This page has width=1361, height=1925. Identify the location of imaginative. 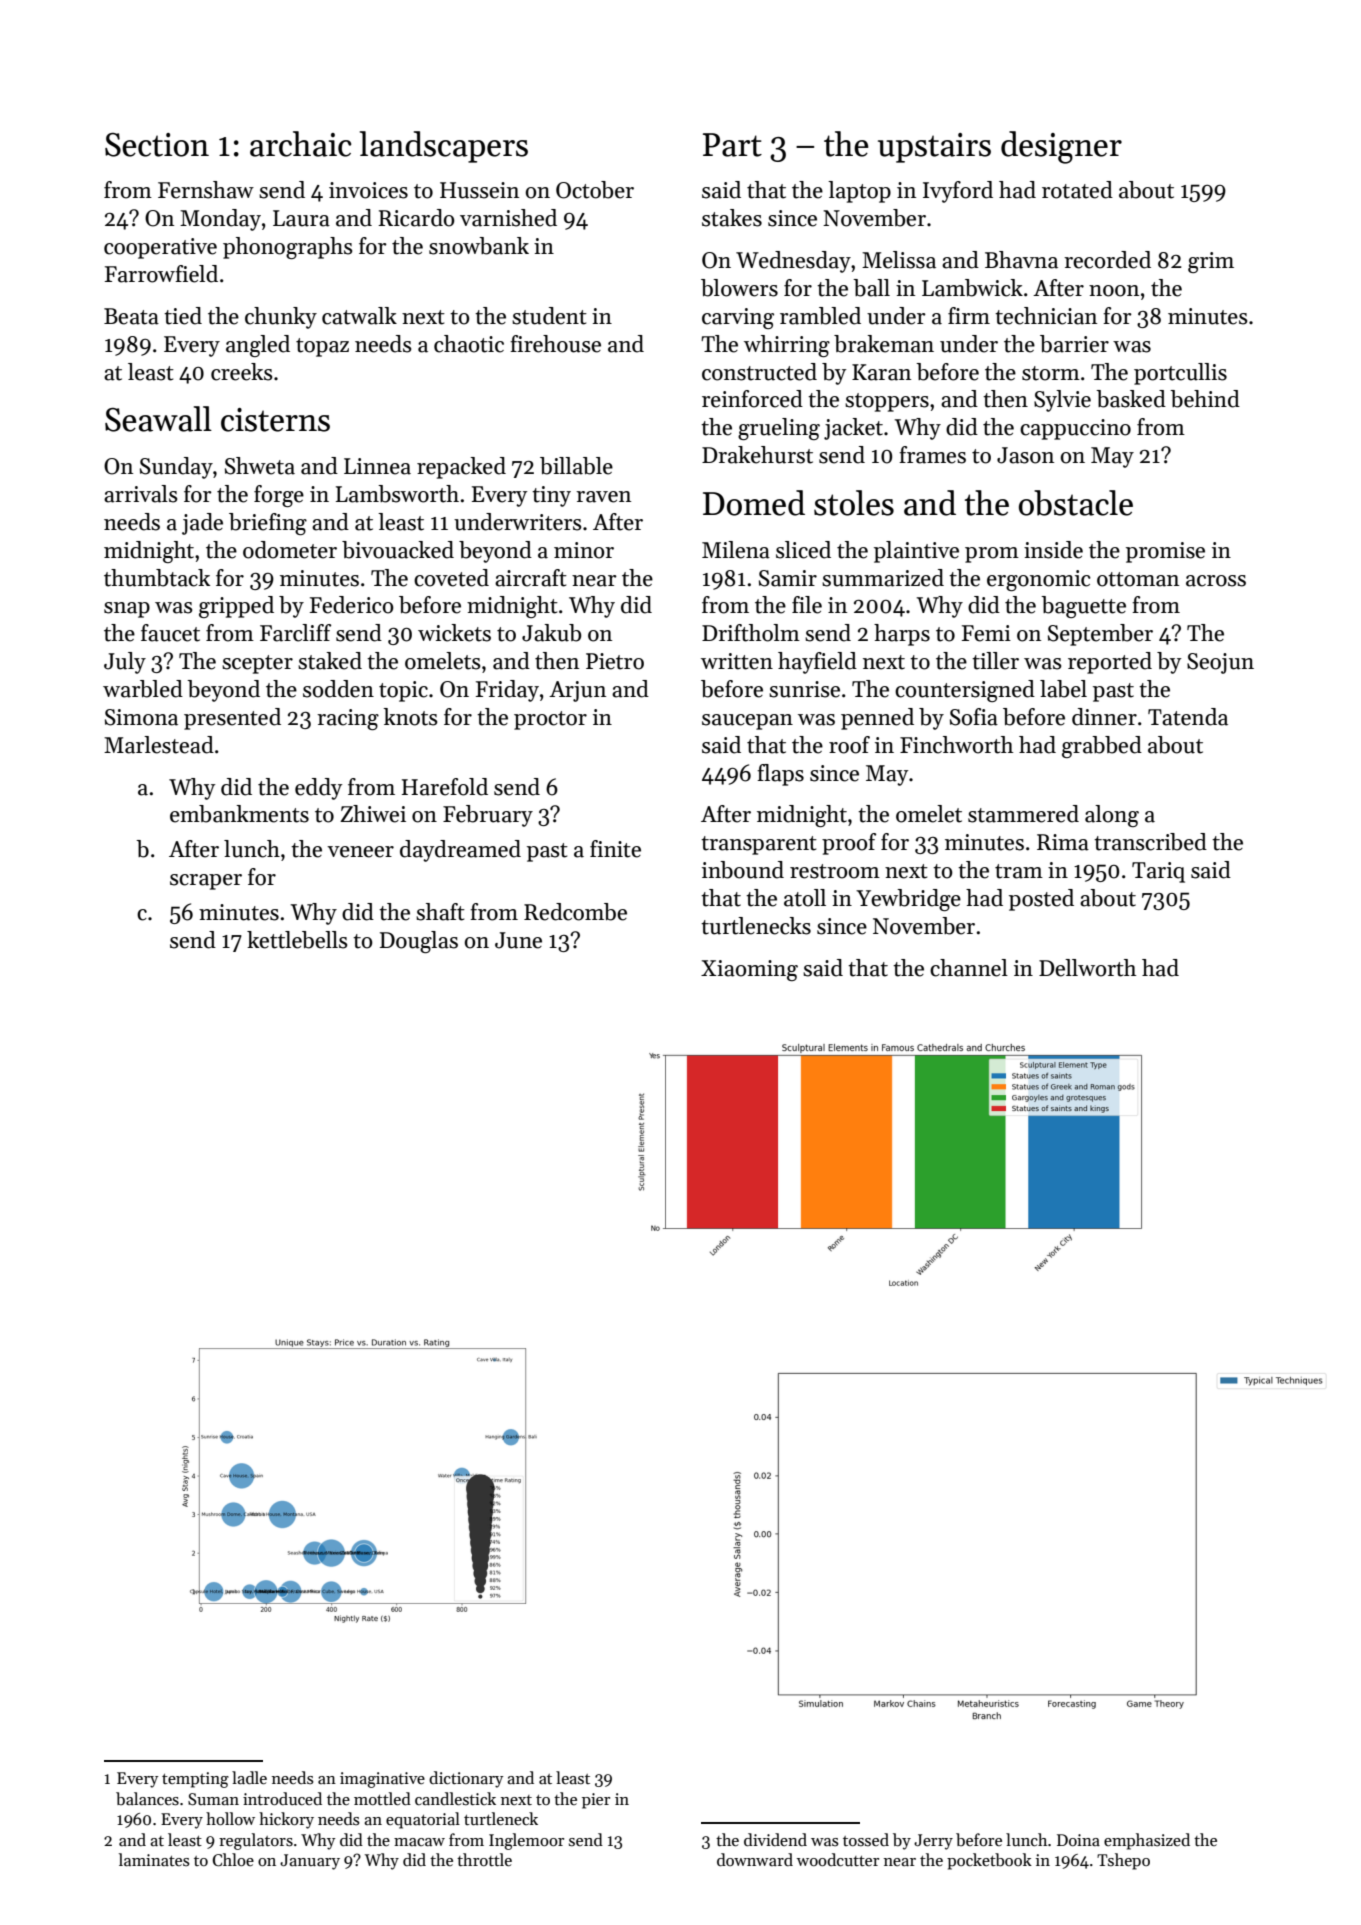
(382, 1780).
